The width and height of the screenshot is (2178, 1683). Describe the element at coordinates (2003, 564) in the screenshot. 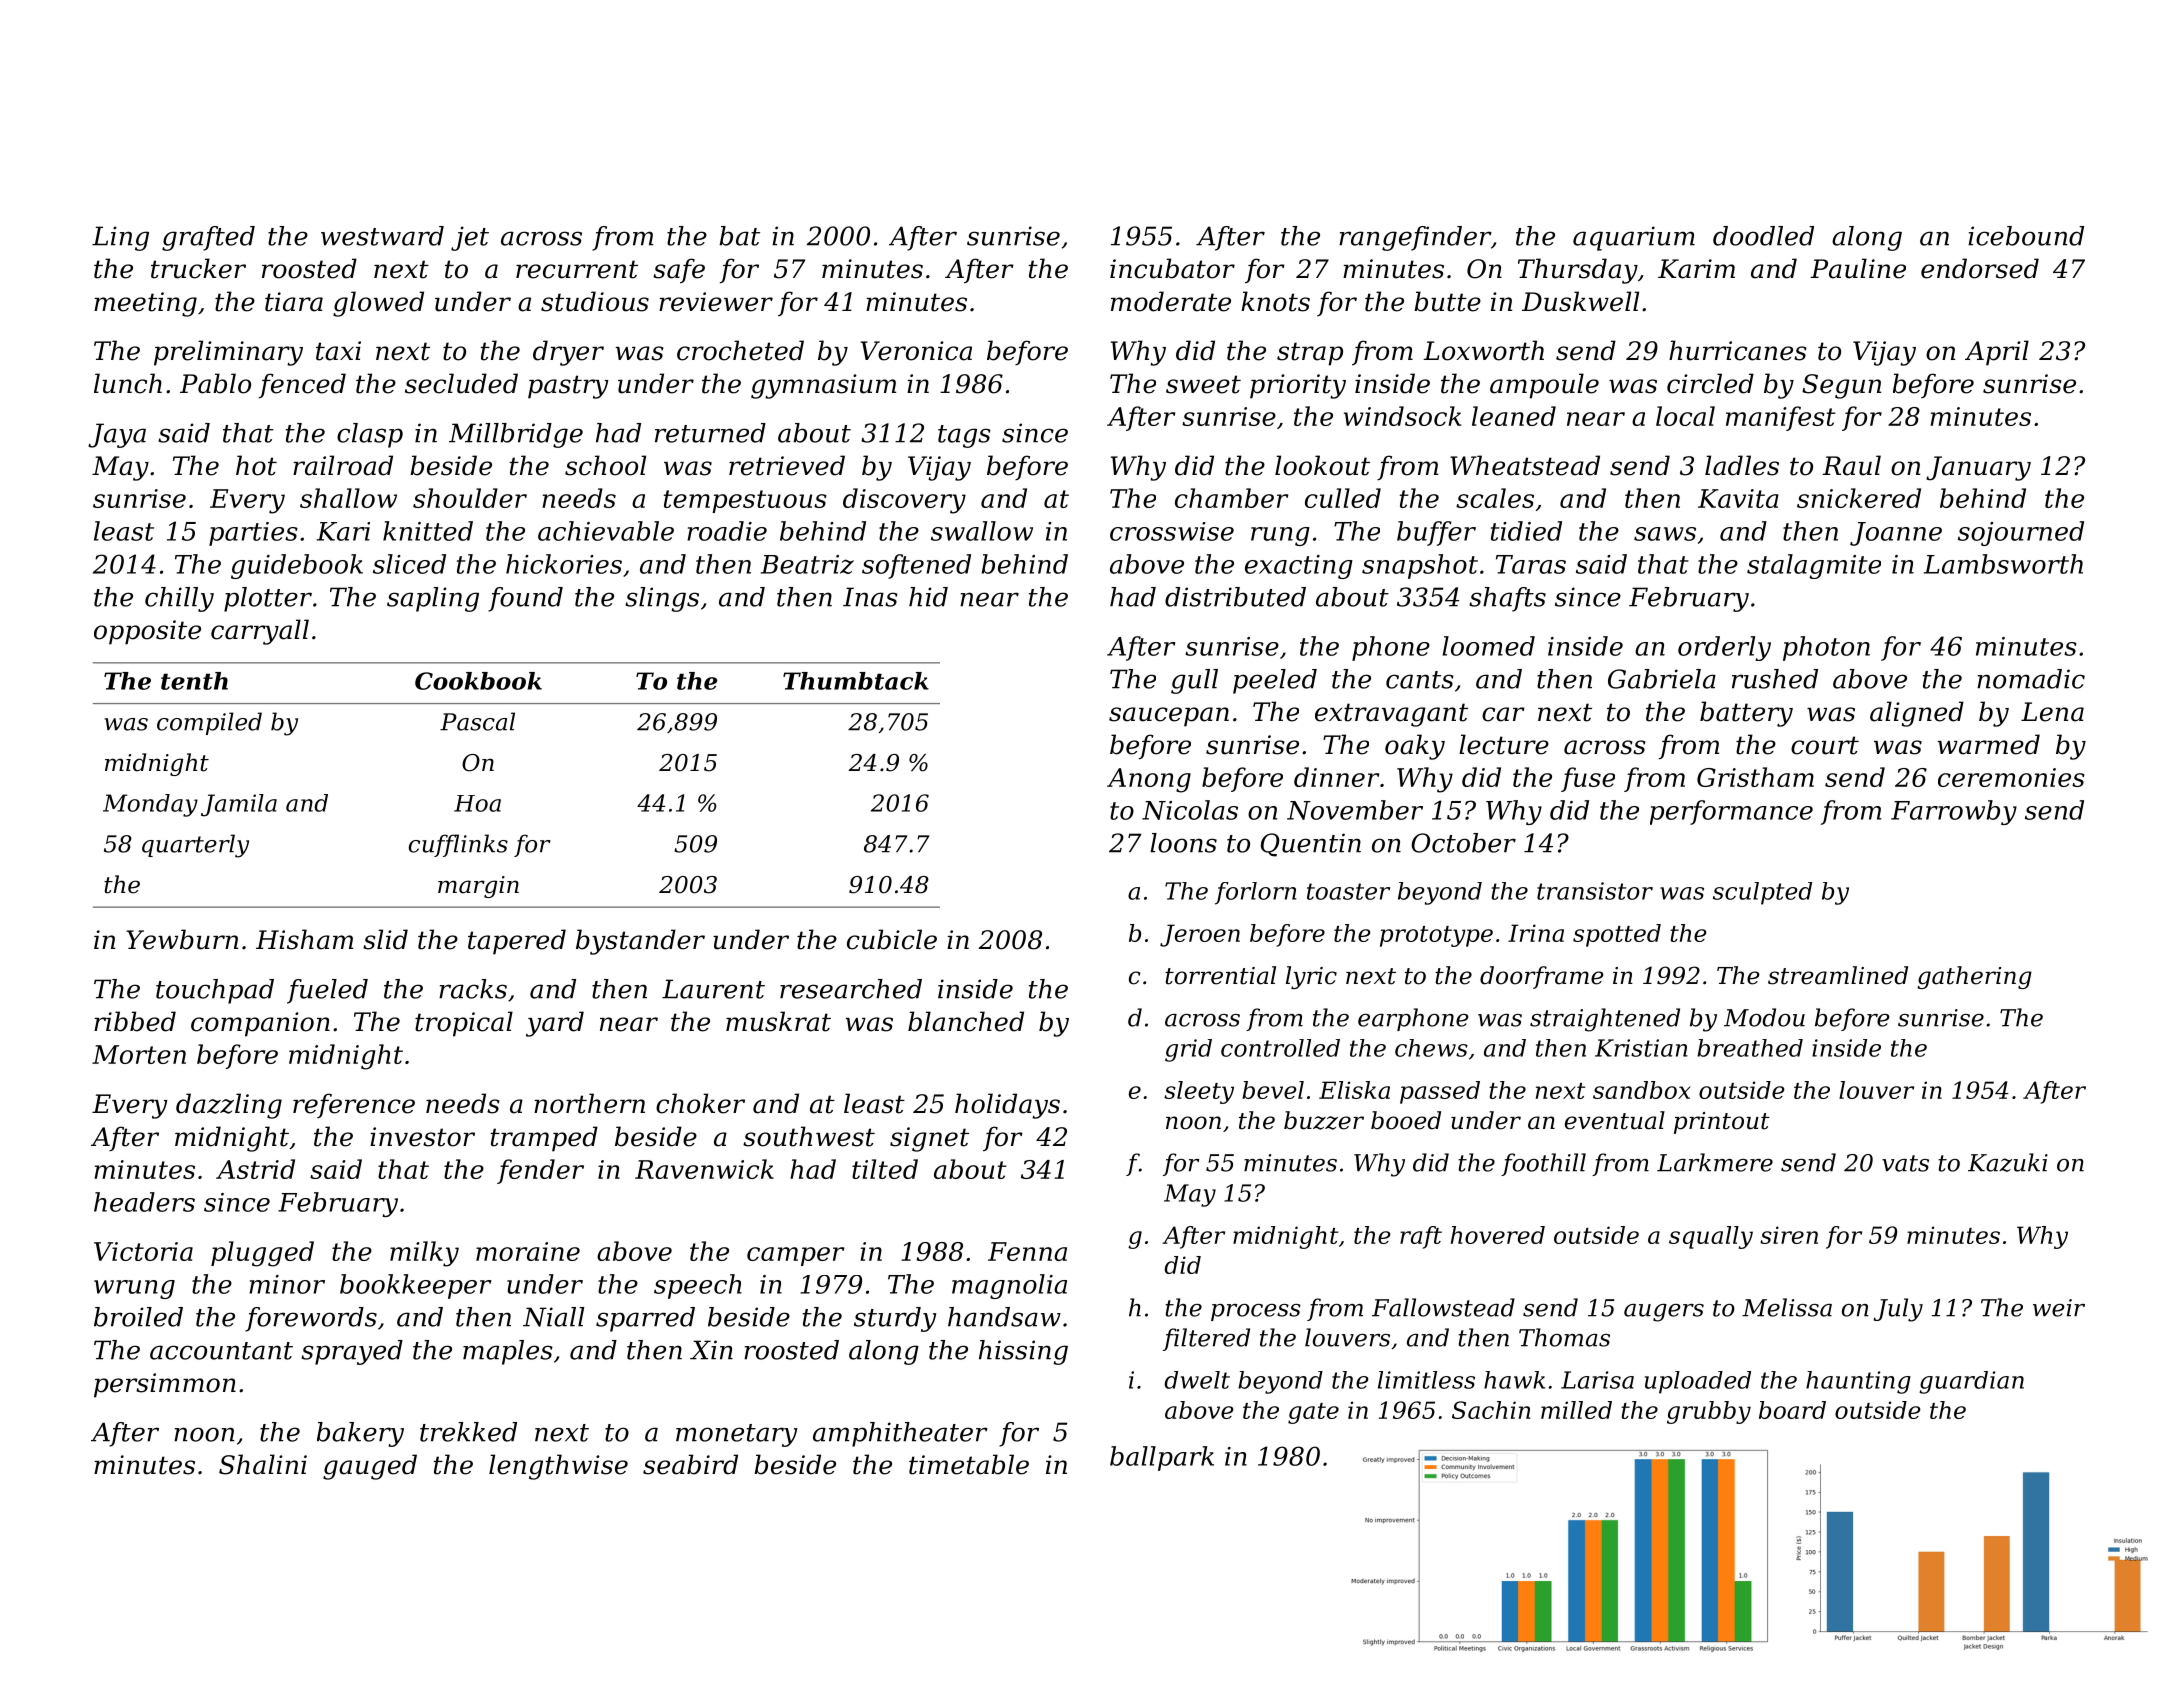

I see `Lambsworth` at that location.
